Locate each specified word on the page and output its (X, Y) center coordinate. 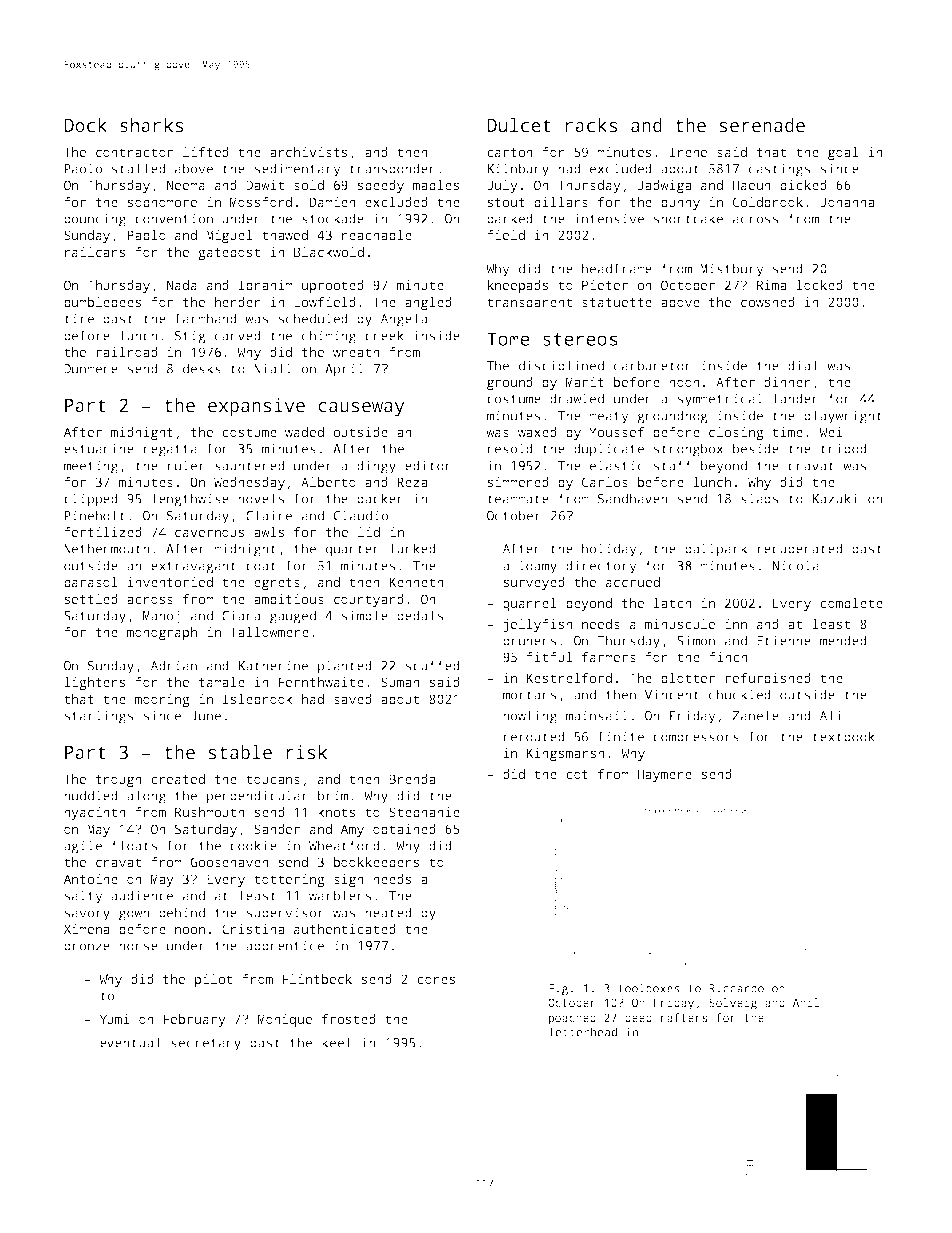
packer (380, 500)
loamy (538, 567)
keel (337, 1042)
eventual (131, 1042)
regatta (170, 450)
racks (591, 125)
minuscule (680, 624)
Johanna (847, 202)
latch (672, 603)
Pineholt (94, 515)
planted (345, 667)
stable (240, 752)
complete (851, 604)
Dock (85, 125)
